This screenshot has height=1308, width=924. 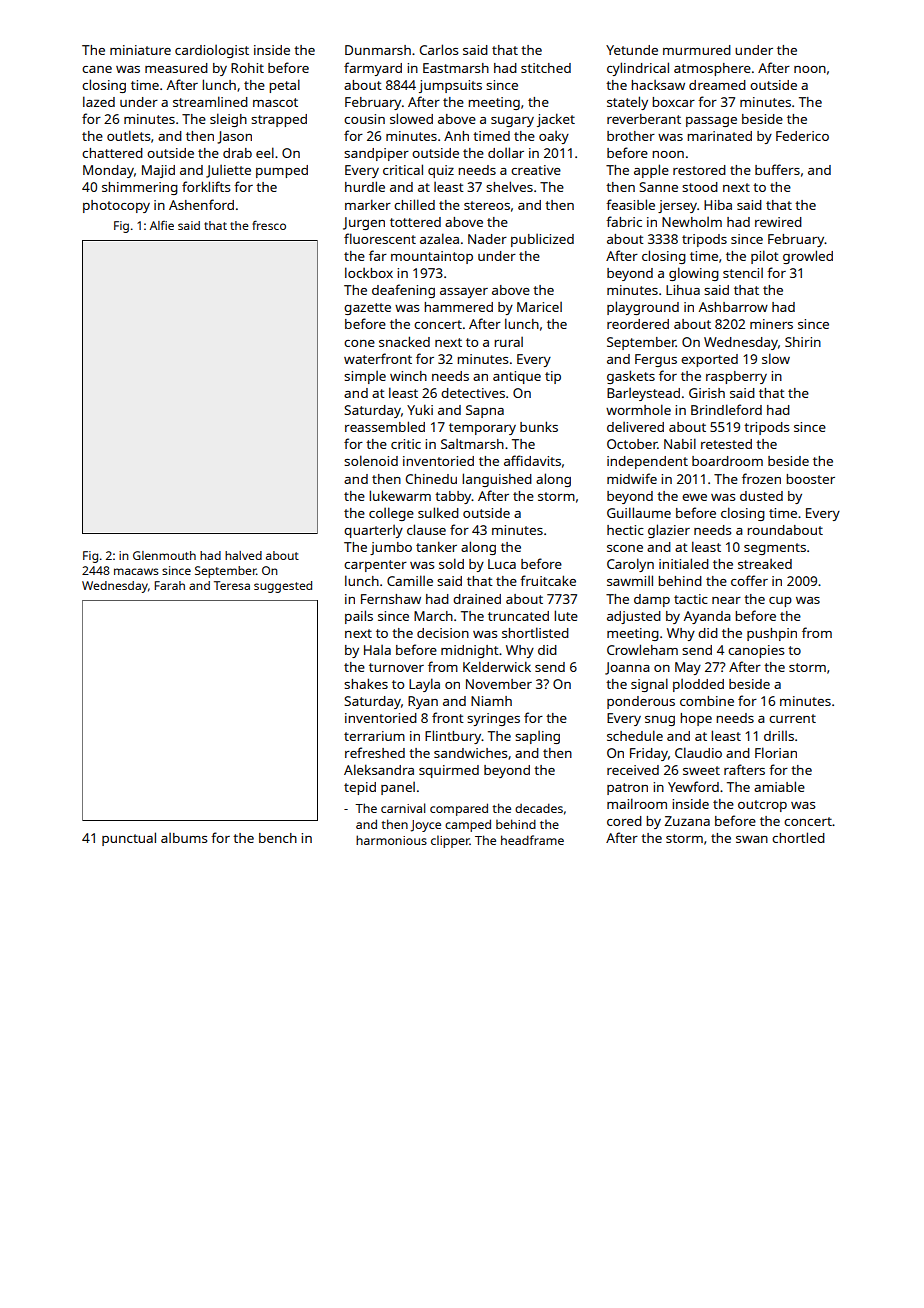 I want to click on simple, so click(x=365, y=377).
